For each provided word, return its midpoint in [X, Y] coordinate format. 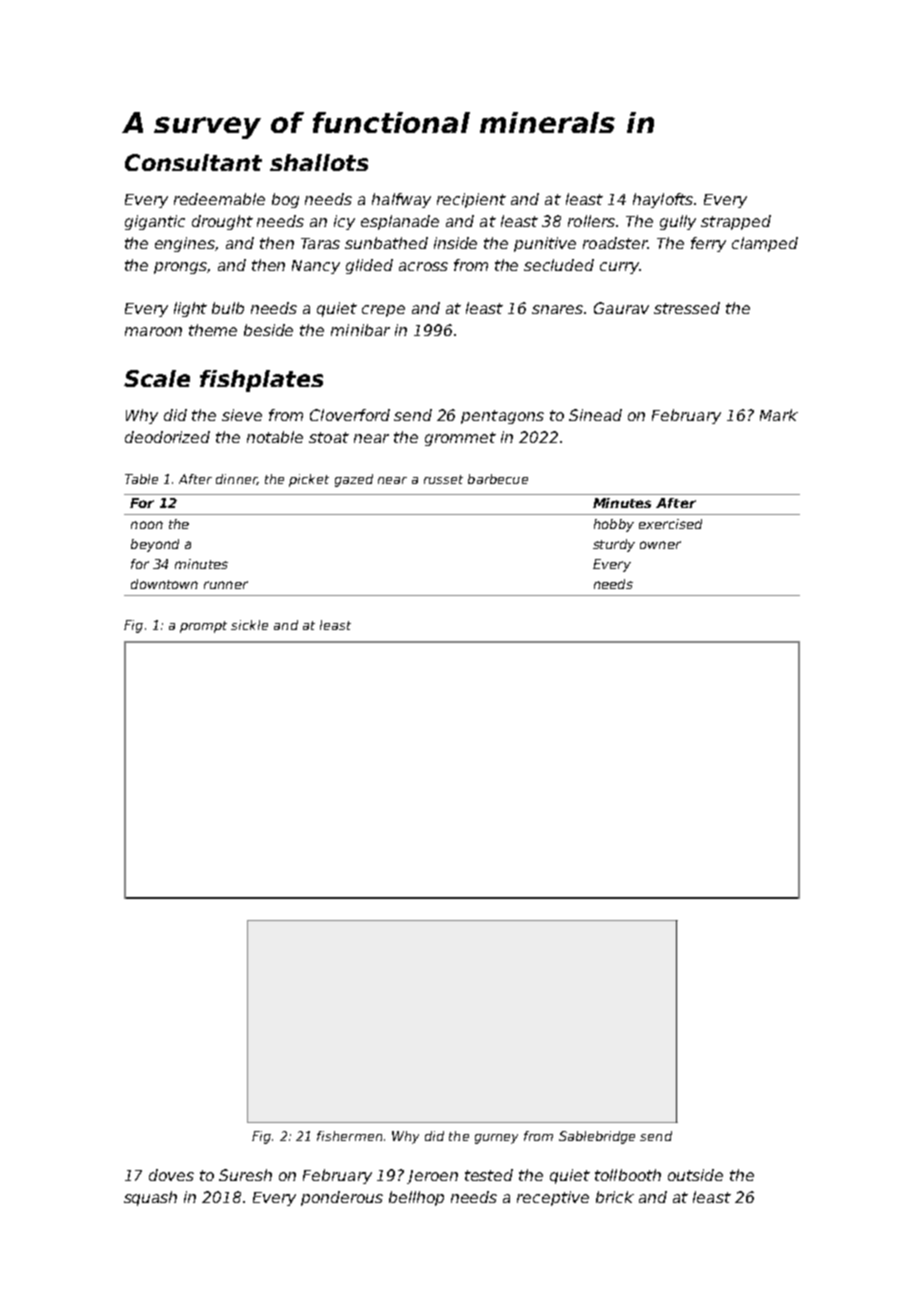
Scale [157, 378]
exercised [670, 524]
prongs [181, 268]
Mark [779, 415]
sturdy [614, 545]
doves [171, 1175]
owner [660, 545]
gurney [496, 1139]
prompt [203, 627]
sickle [249, 625]
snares [557, 309]
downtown [164, 584]
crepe [383, 311]
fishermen [349, 1136]
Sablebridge [597, 1137]
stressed [687, 308]
